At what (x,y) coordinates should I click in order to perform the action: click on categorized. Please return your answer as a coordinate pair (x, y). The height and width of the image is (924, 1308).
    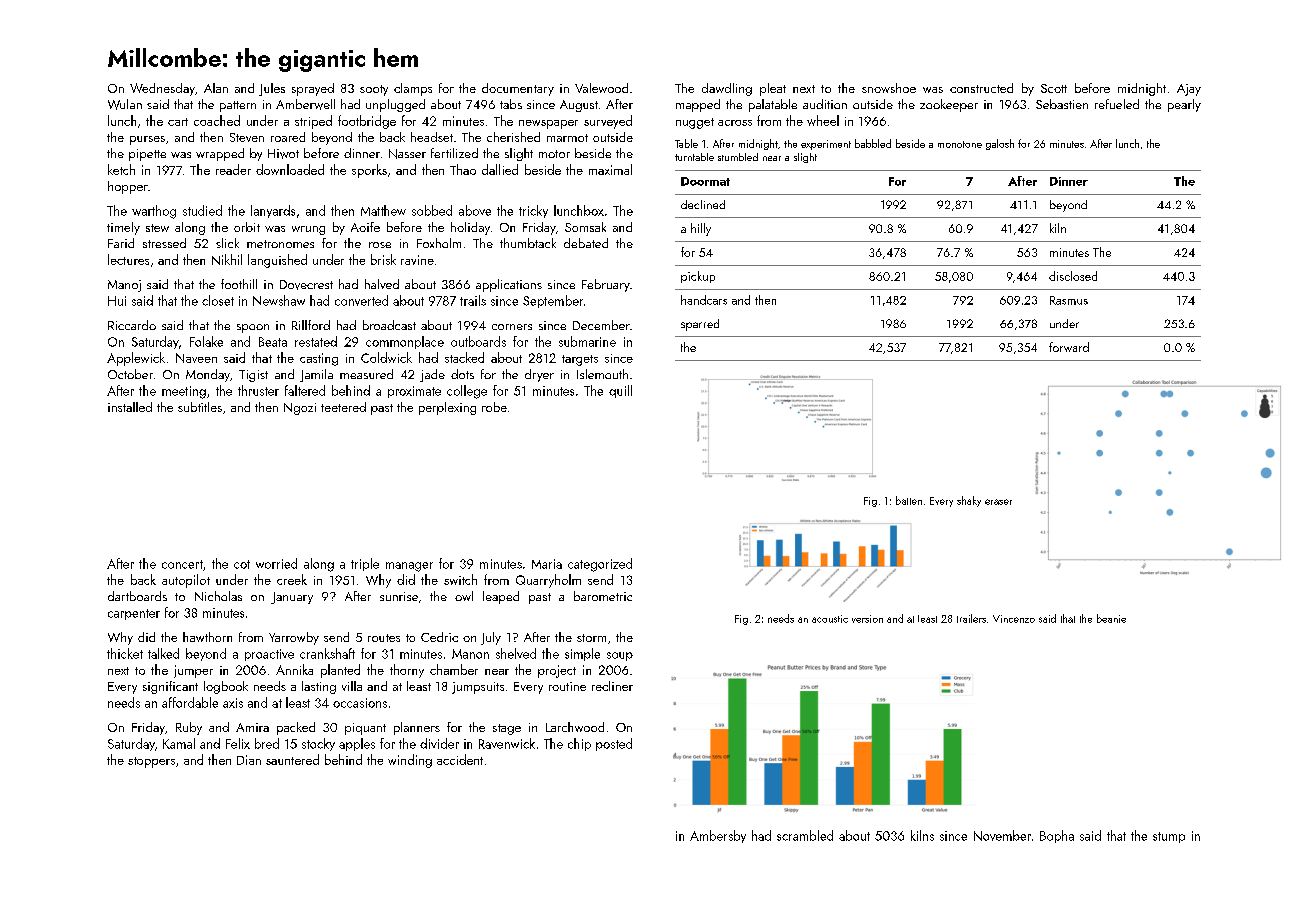
    Looking at the image, I should click on (600, 565).
